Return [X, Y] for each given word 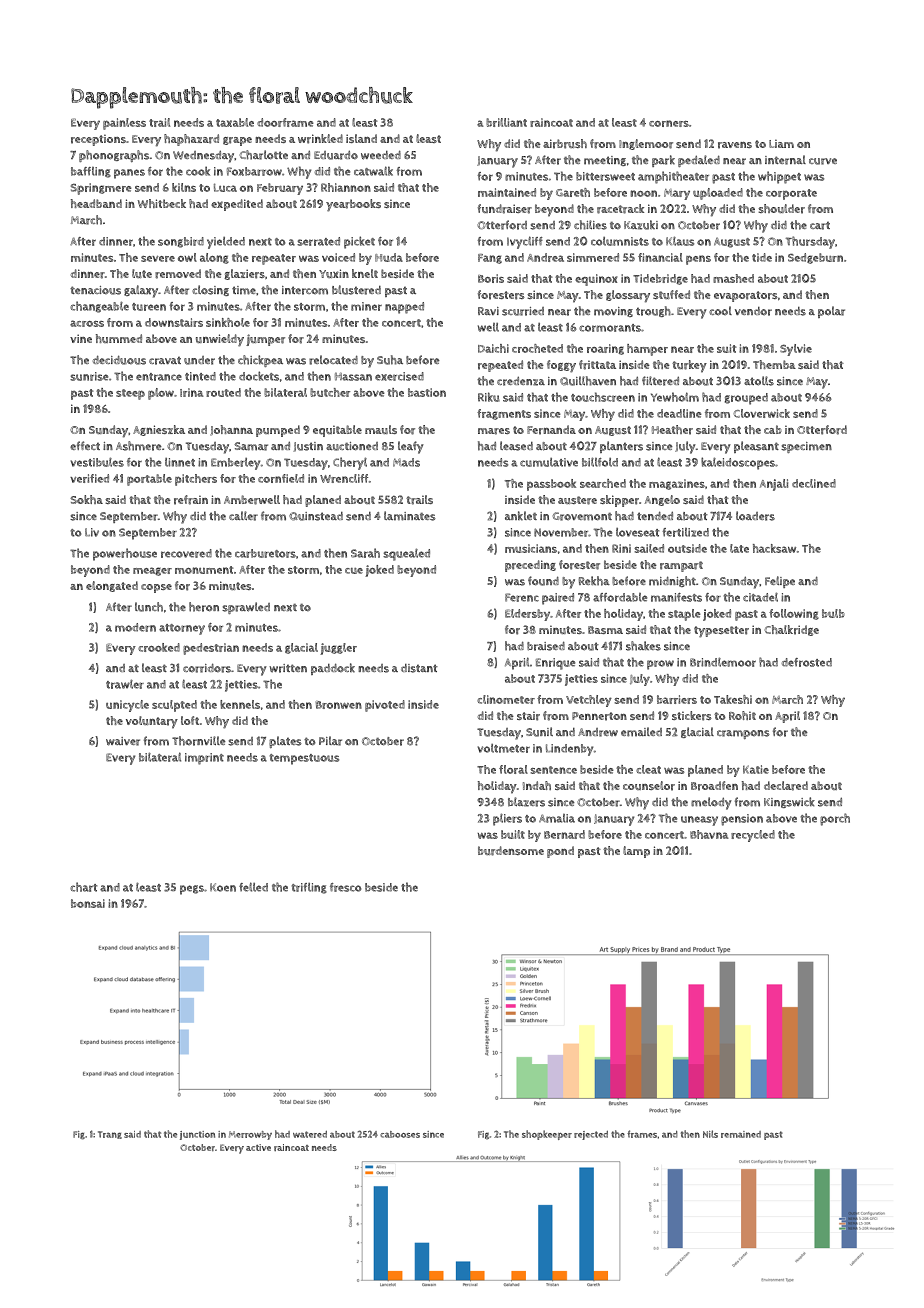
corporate [791, 194]
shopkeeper [547, 1135]
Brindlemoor [723, 662]
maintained [507, 192]
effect [85, 445]
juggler [338, 649]
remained [741, 1134]
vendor [753, 311]
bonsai [88, 903]
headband [96, 203]
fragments [504, 414]
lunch [149, 607]
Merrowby [250, 1135]
